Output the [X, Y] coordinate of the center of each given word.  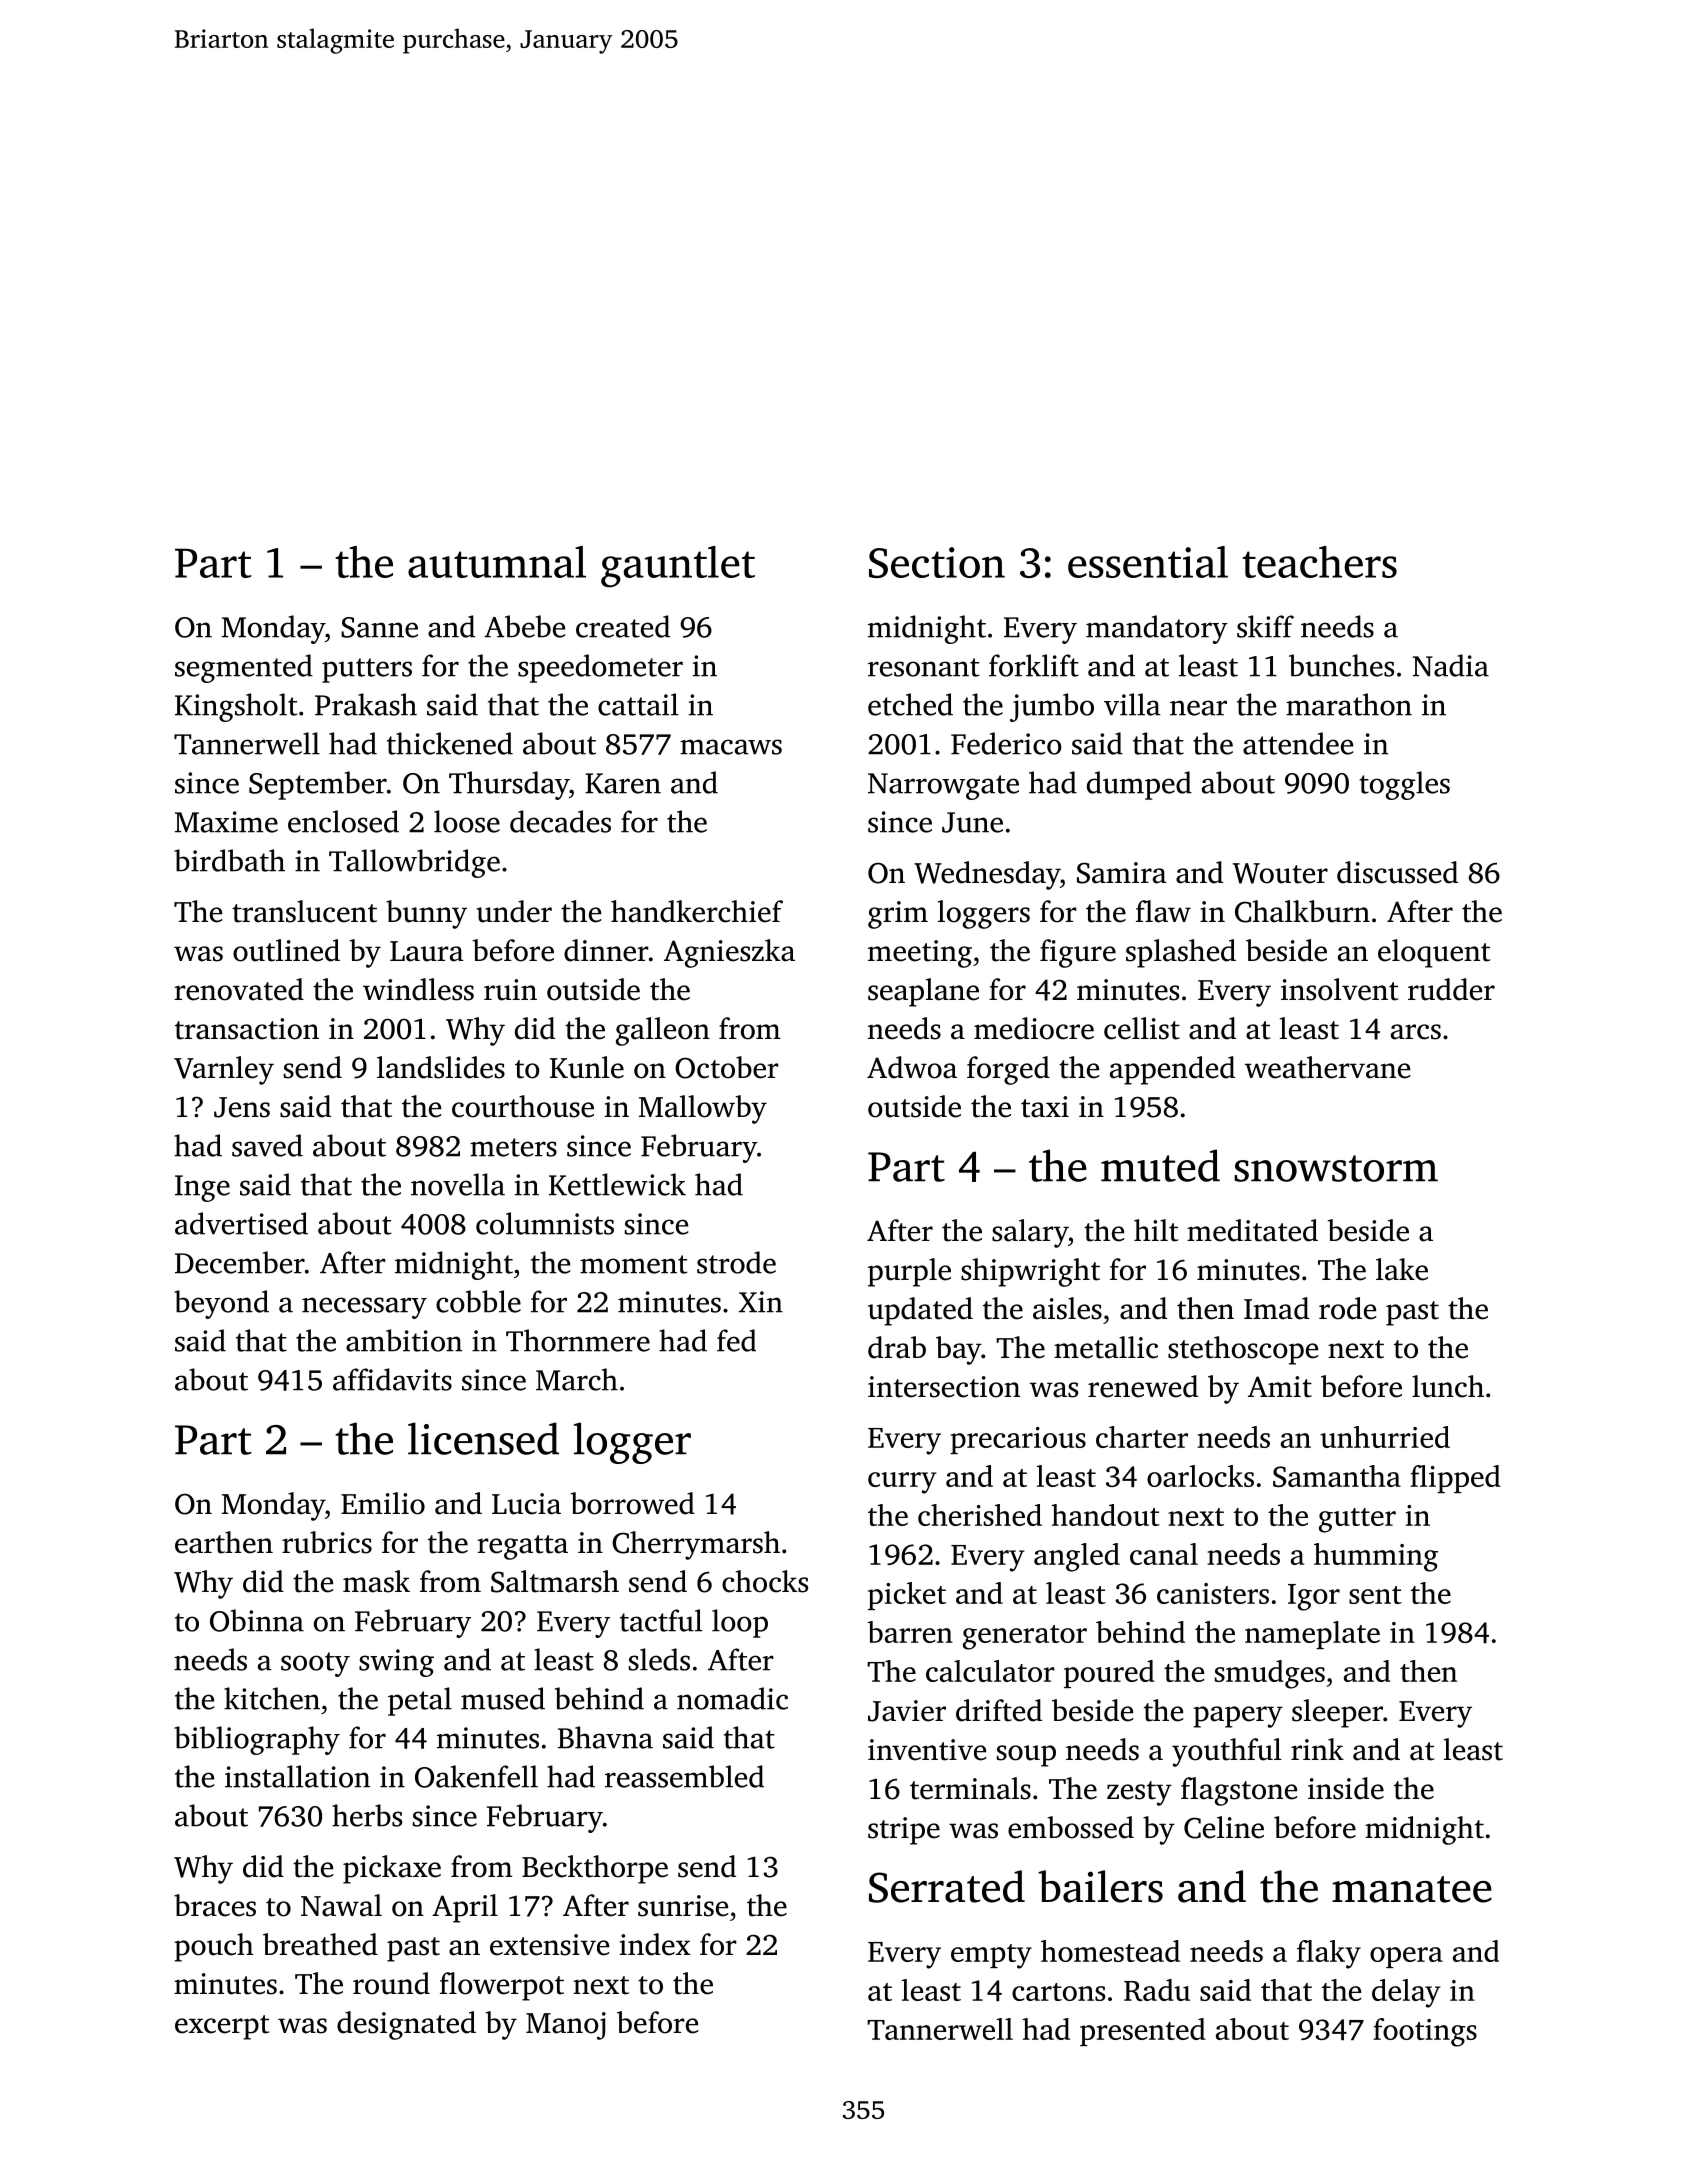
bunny [426, 914]
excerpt [222, 2027]
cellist [1142, 1028]
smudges [1270, 1674]
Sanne [379, 627]
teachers [1319, 562]
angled [1077, 1557]
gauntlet [678, 567]
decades [560, 821]
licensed [483, 1438]
